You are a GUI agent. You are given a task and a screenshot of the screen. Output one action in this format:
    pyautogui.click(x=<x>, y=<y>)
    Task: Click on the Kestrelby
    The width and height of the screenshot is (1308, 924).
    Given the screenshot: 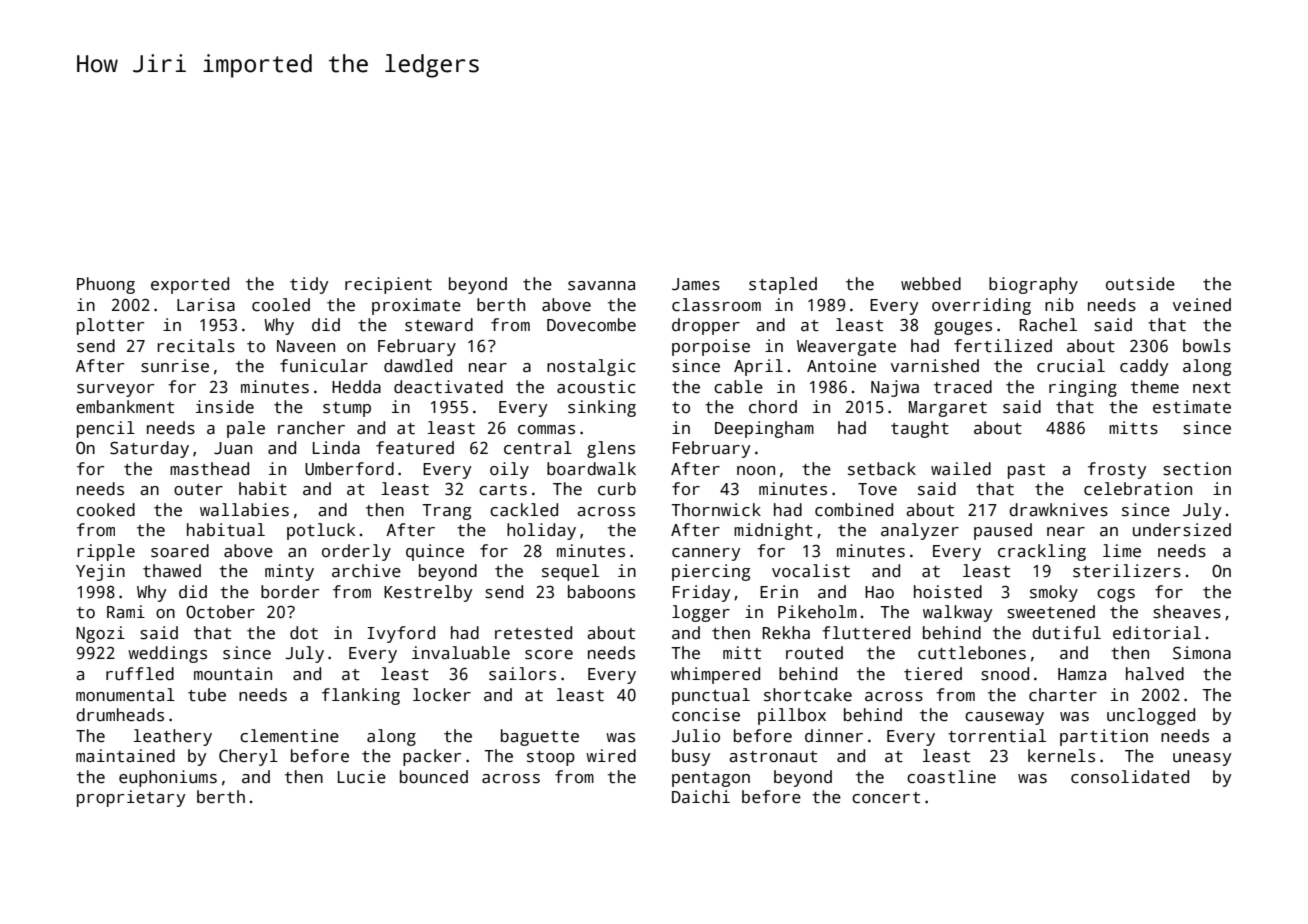 What is the action you would take?
    pyautogui.click(x=428, y=593)
